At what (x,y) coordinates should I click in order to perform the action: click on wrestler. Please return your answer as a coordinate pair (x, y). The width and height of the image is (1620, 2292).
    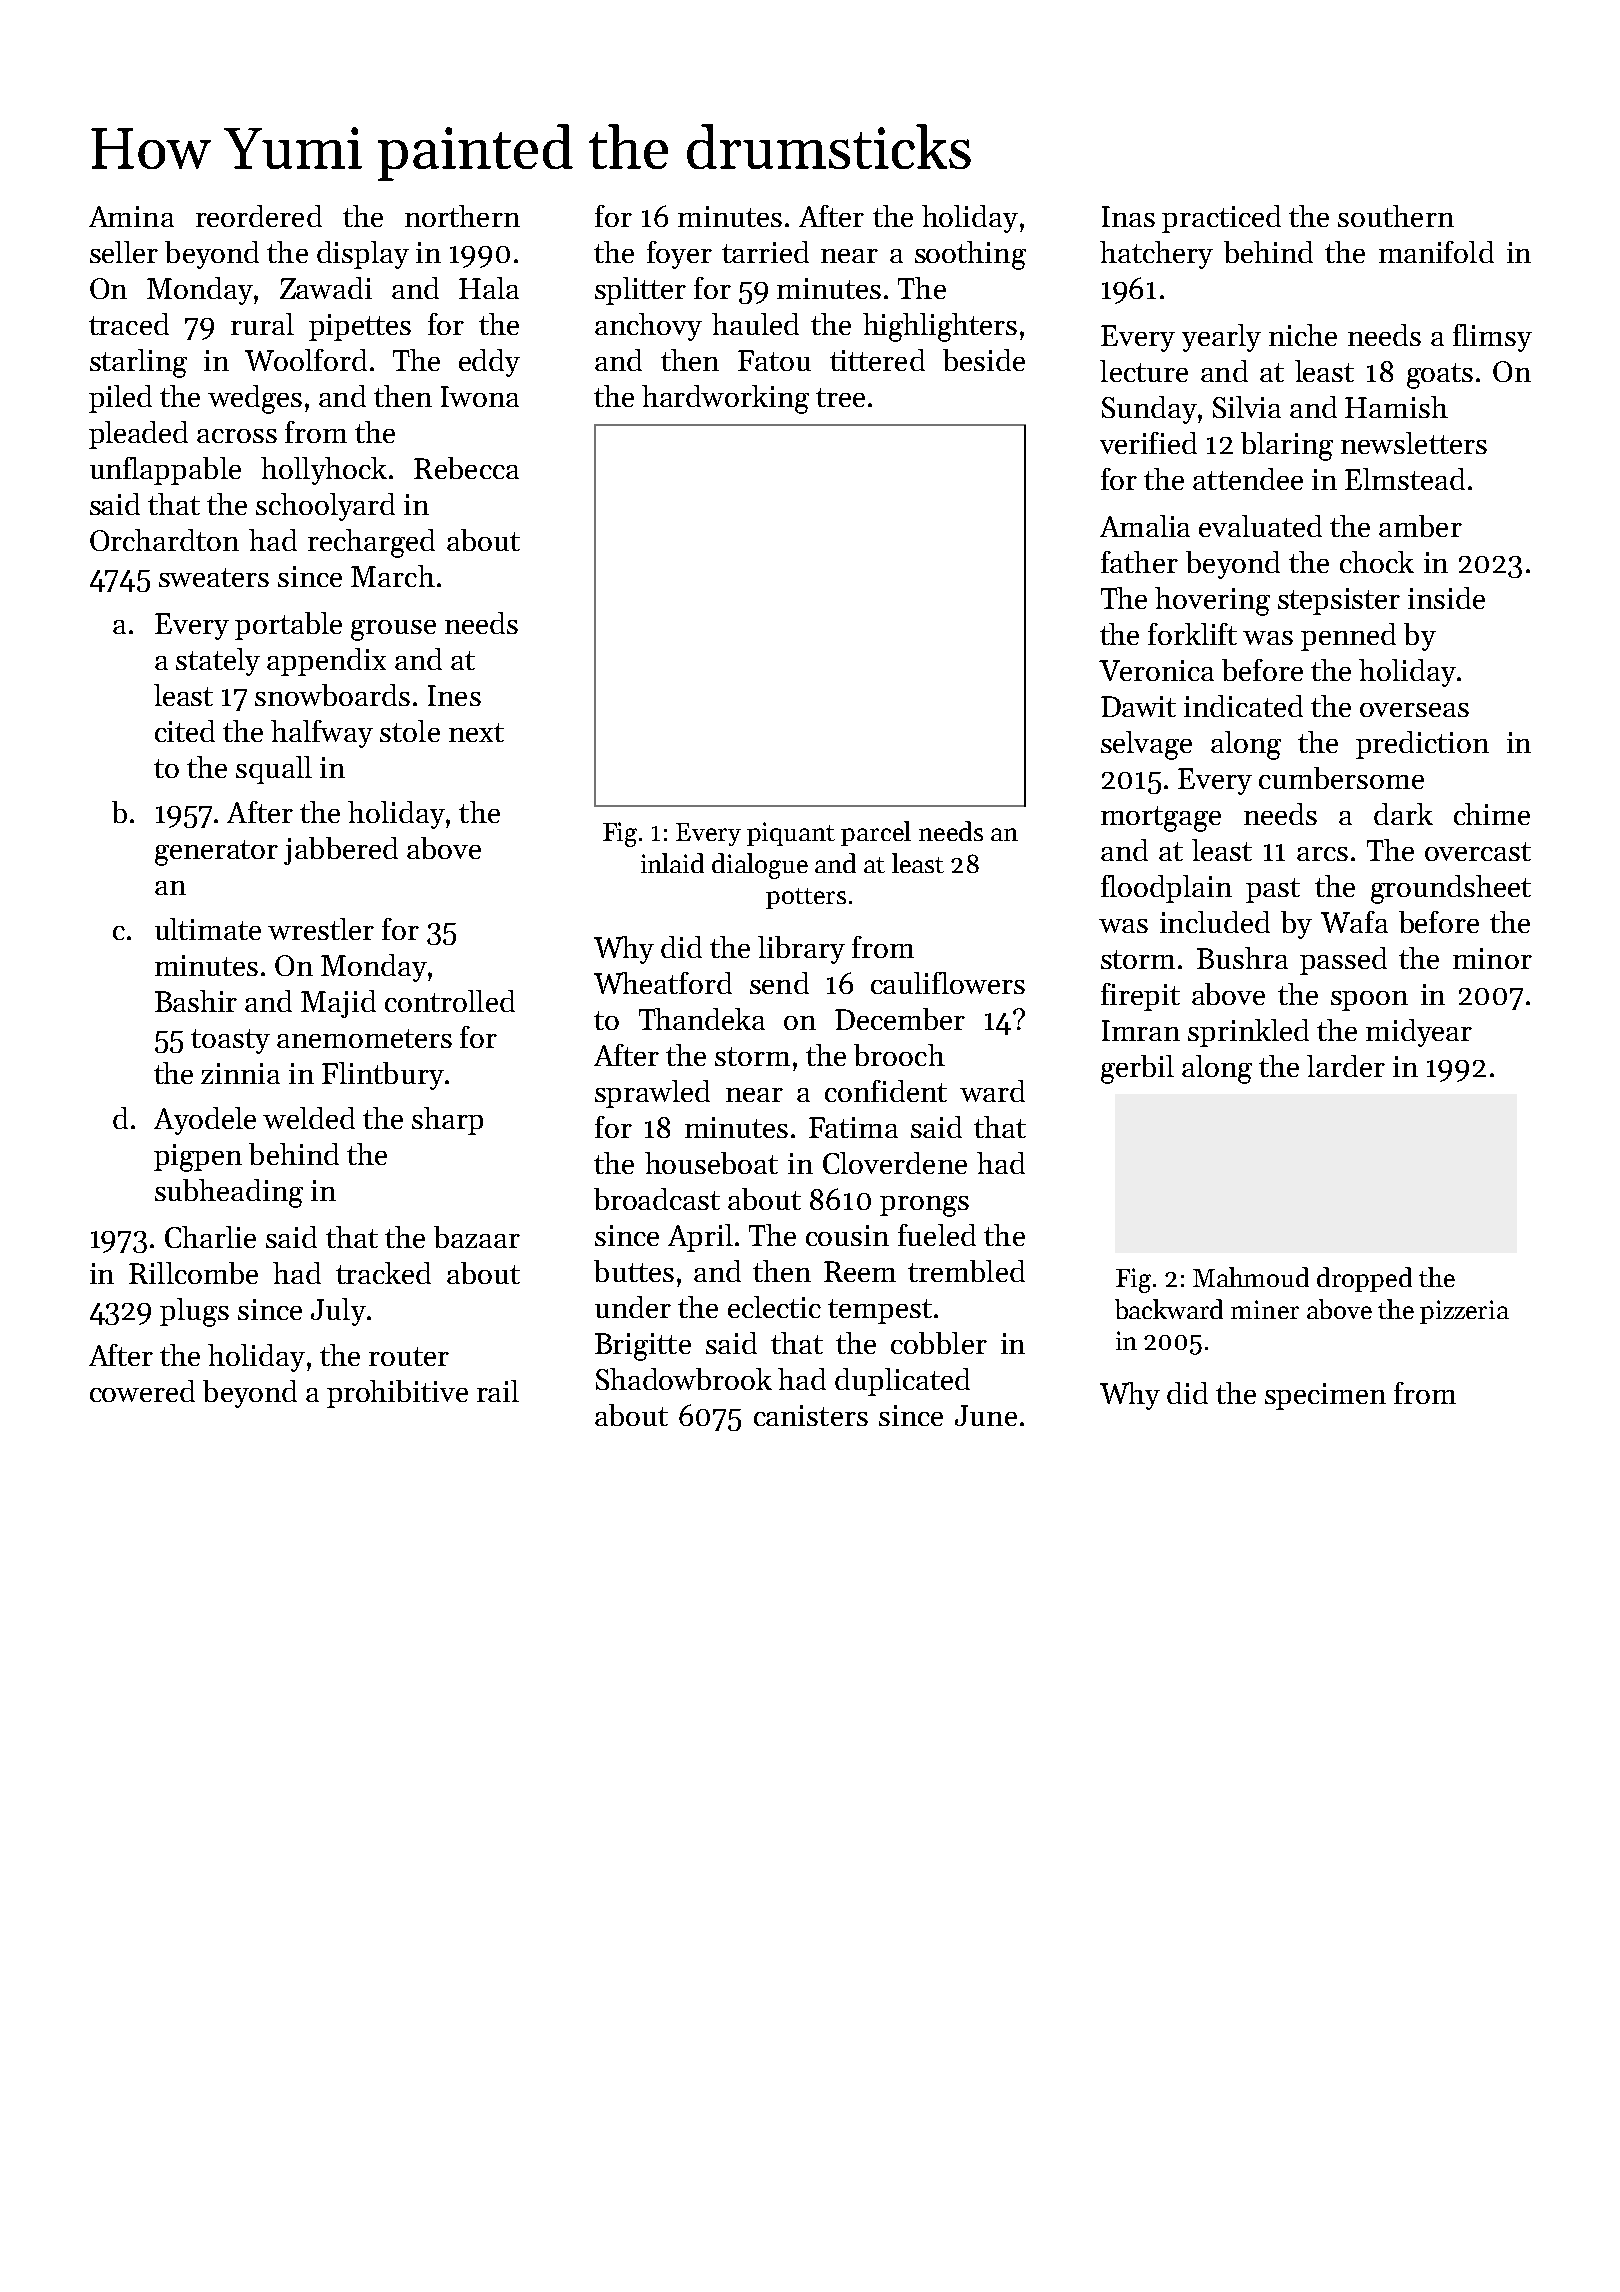
    Looking at the image, I should click on (321, 929).
